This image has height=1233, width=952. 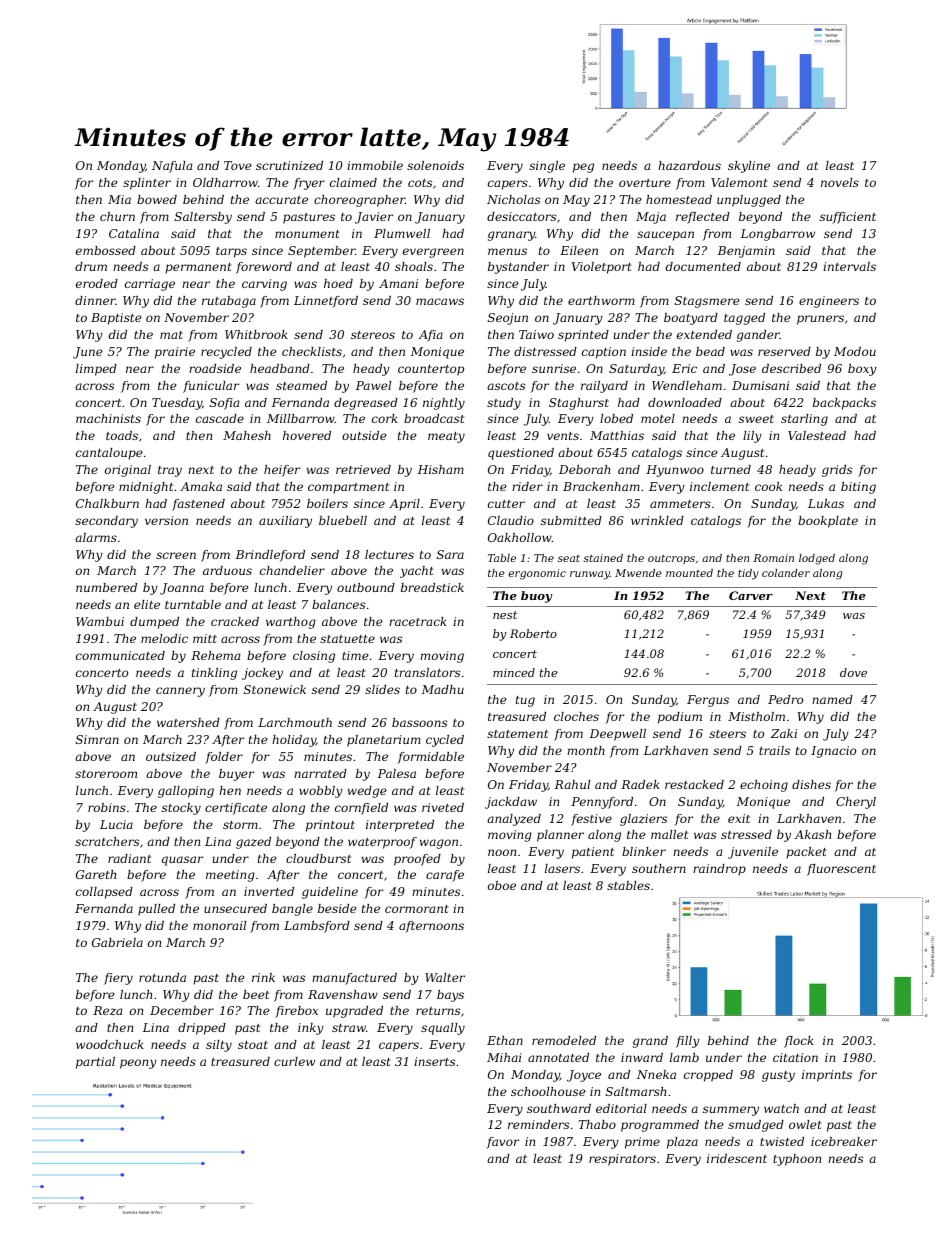 What do you see at coordinates (799, 1042) in the image?
I see `flock` at bounding box center [799, 1042].
